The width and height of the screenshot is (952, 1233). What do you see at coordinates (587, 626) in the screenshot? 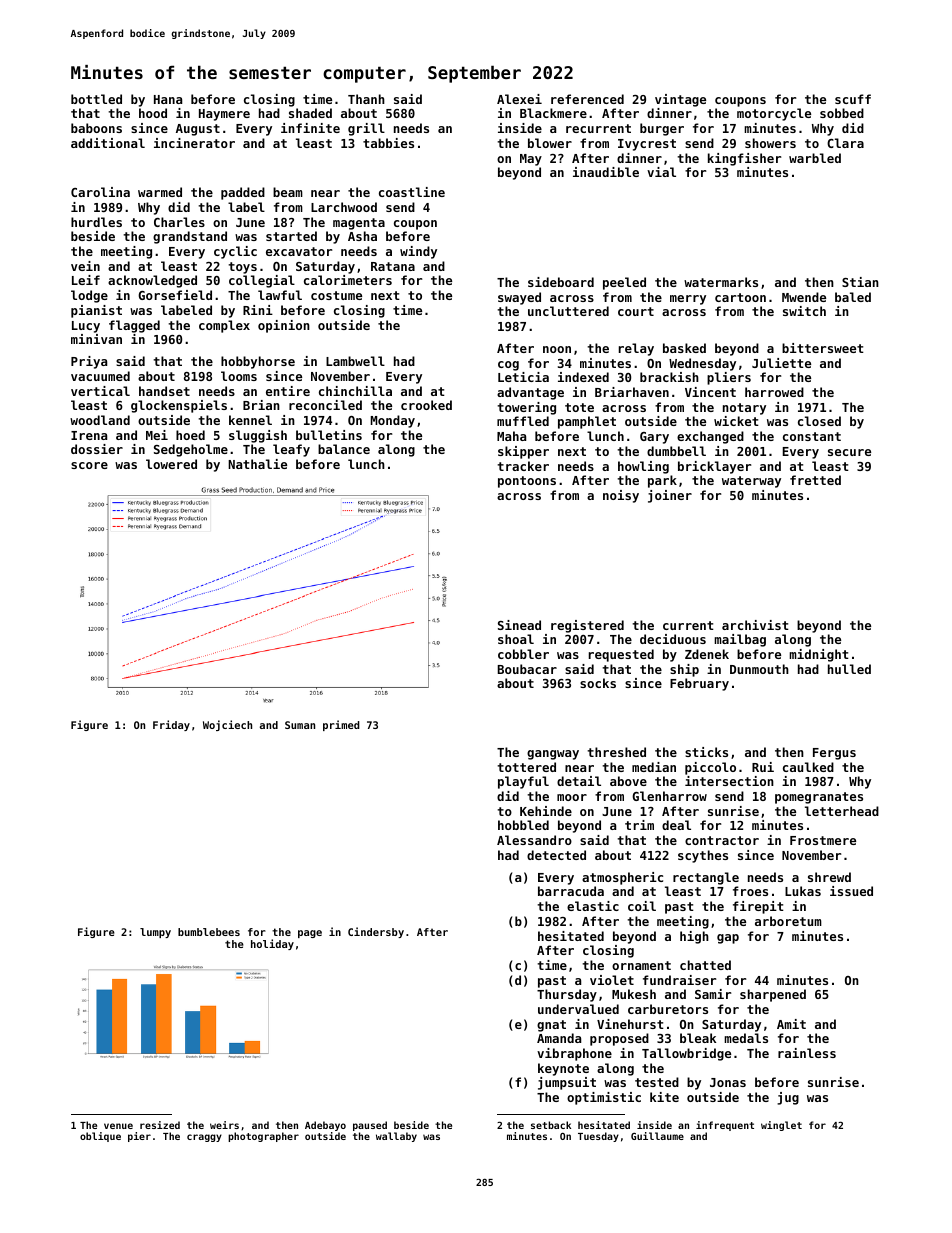
I see `registered` at bounding box center [587, 626].
